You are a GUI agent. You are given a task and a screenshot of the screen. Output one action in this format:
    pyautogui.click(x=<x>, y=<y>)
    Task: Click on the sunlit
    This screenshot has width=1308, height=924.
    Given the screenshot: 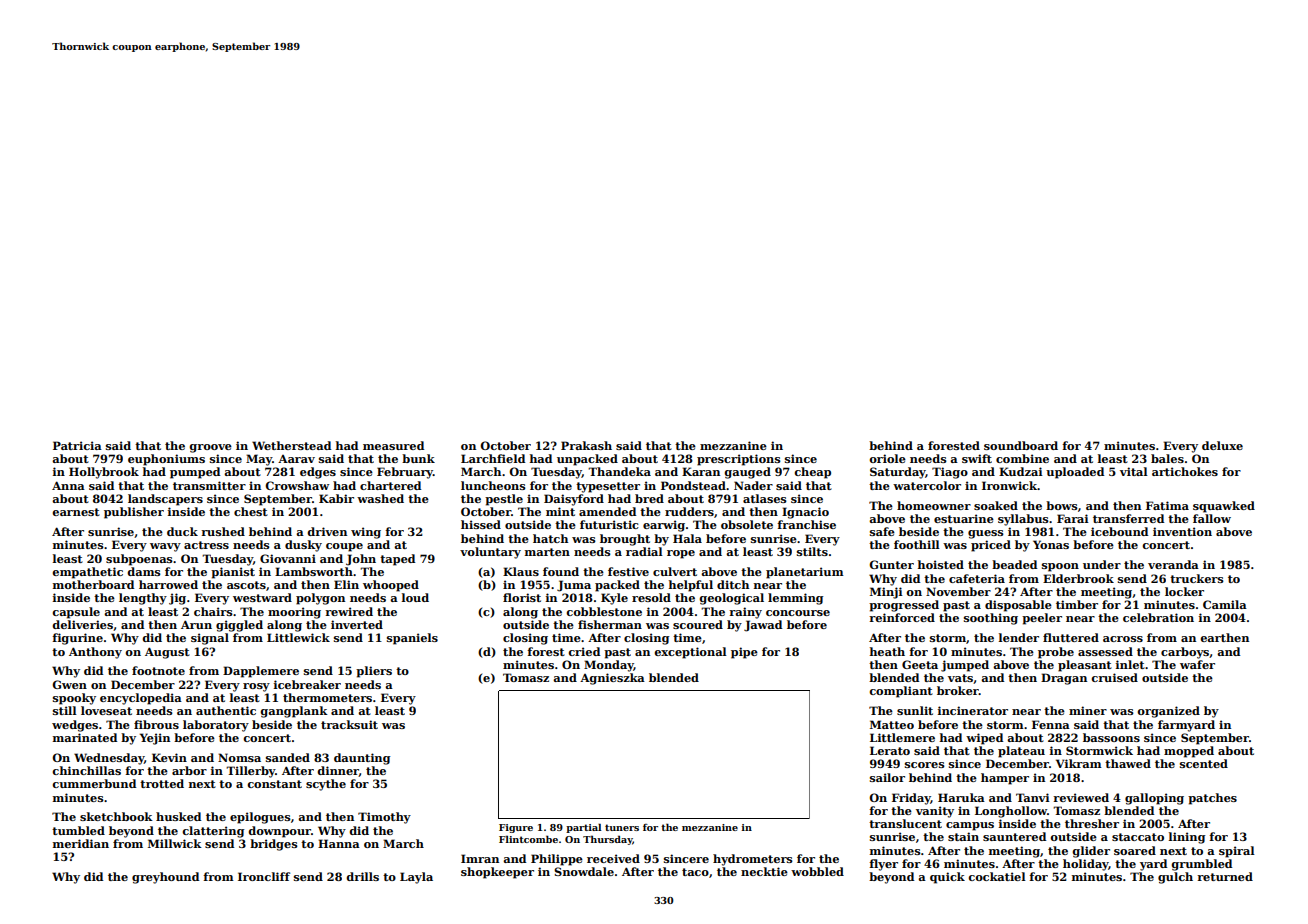 What is the action you would take?
    pyautogui.click(x=915, y=710)
